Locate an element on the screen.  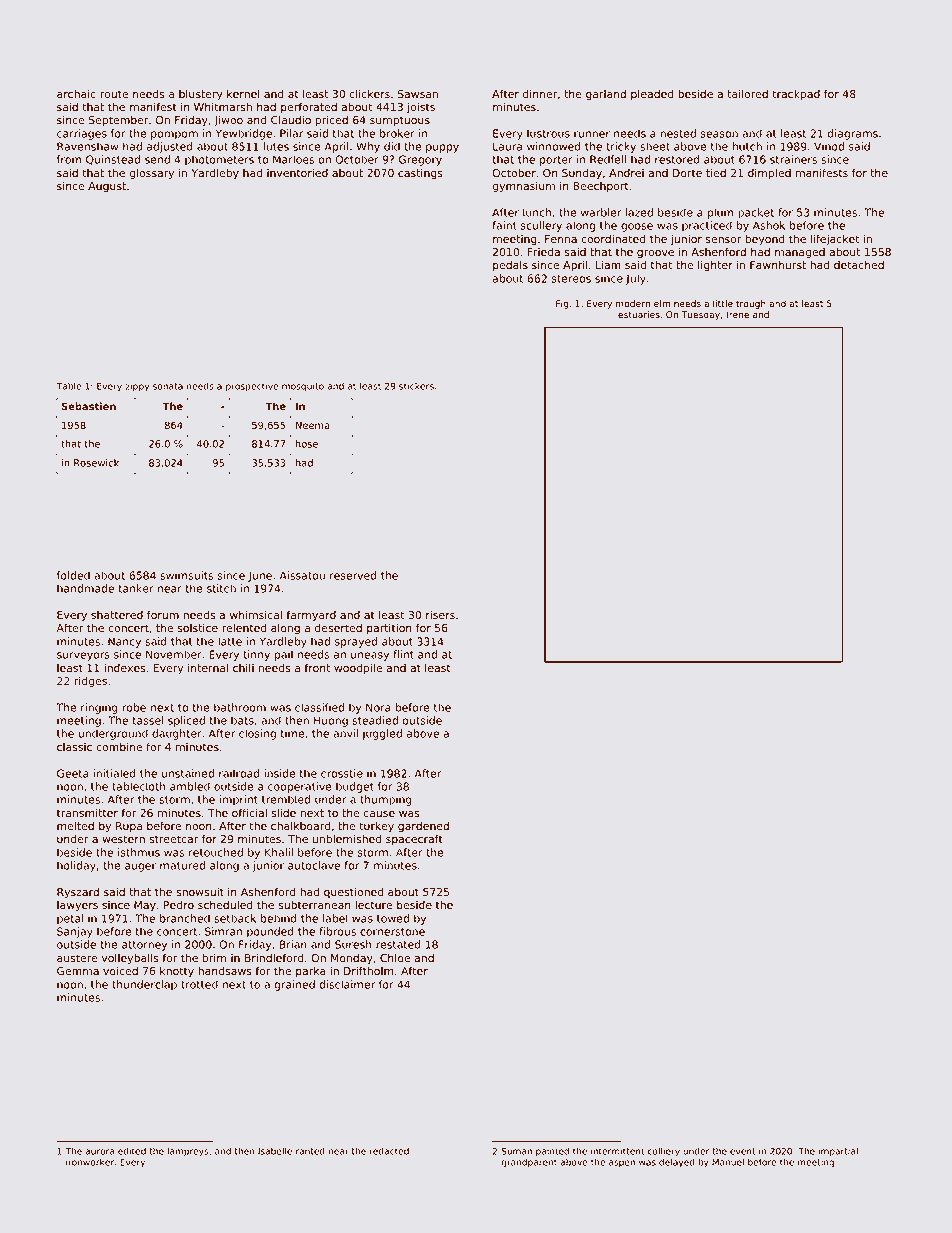
glossary is located at coordinates (151, 174).
